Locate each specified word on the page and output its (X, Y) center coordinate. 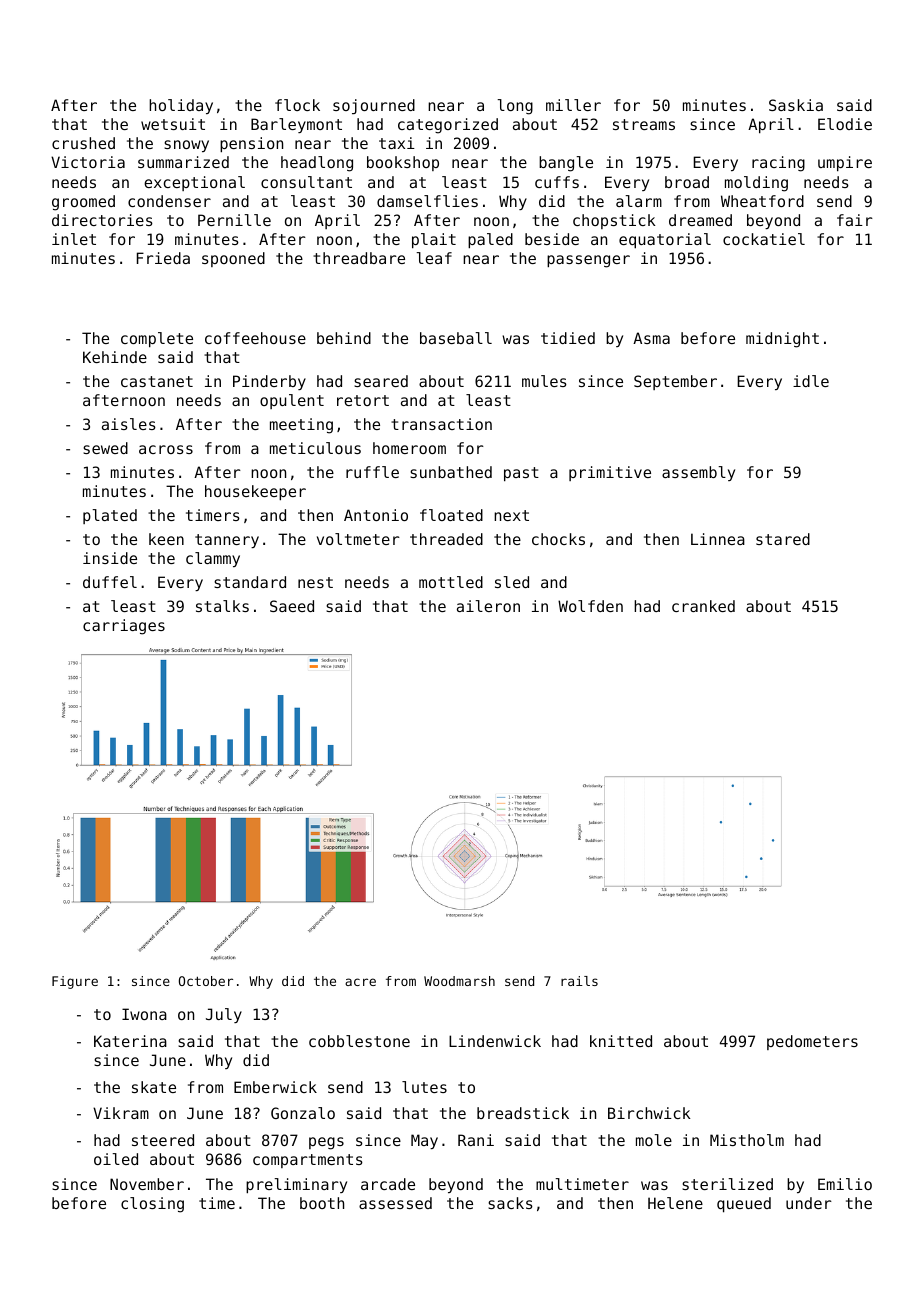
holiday (181, 106)
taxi (397, 143)
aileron (488, 606)
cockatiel (764, 239)
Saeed (292, 606)
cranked (703, 606)
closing (152, 1205)
